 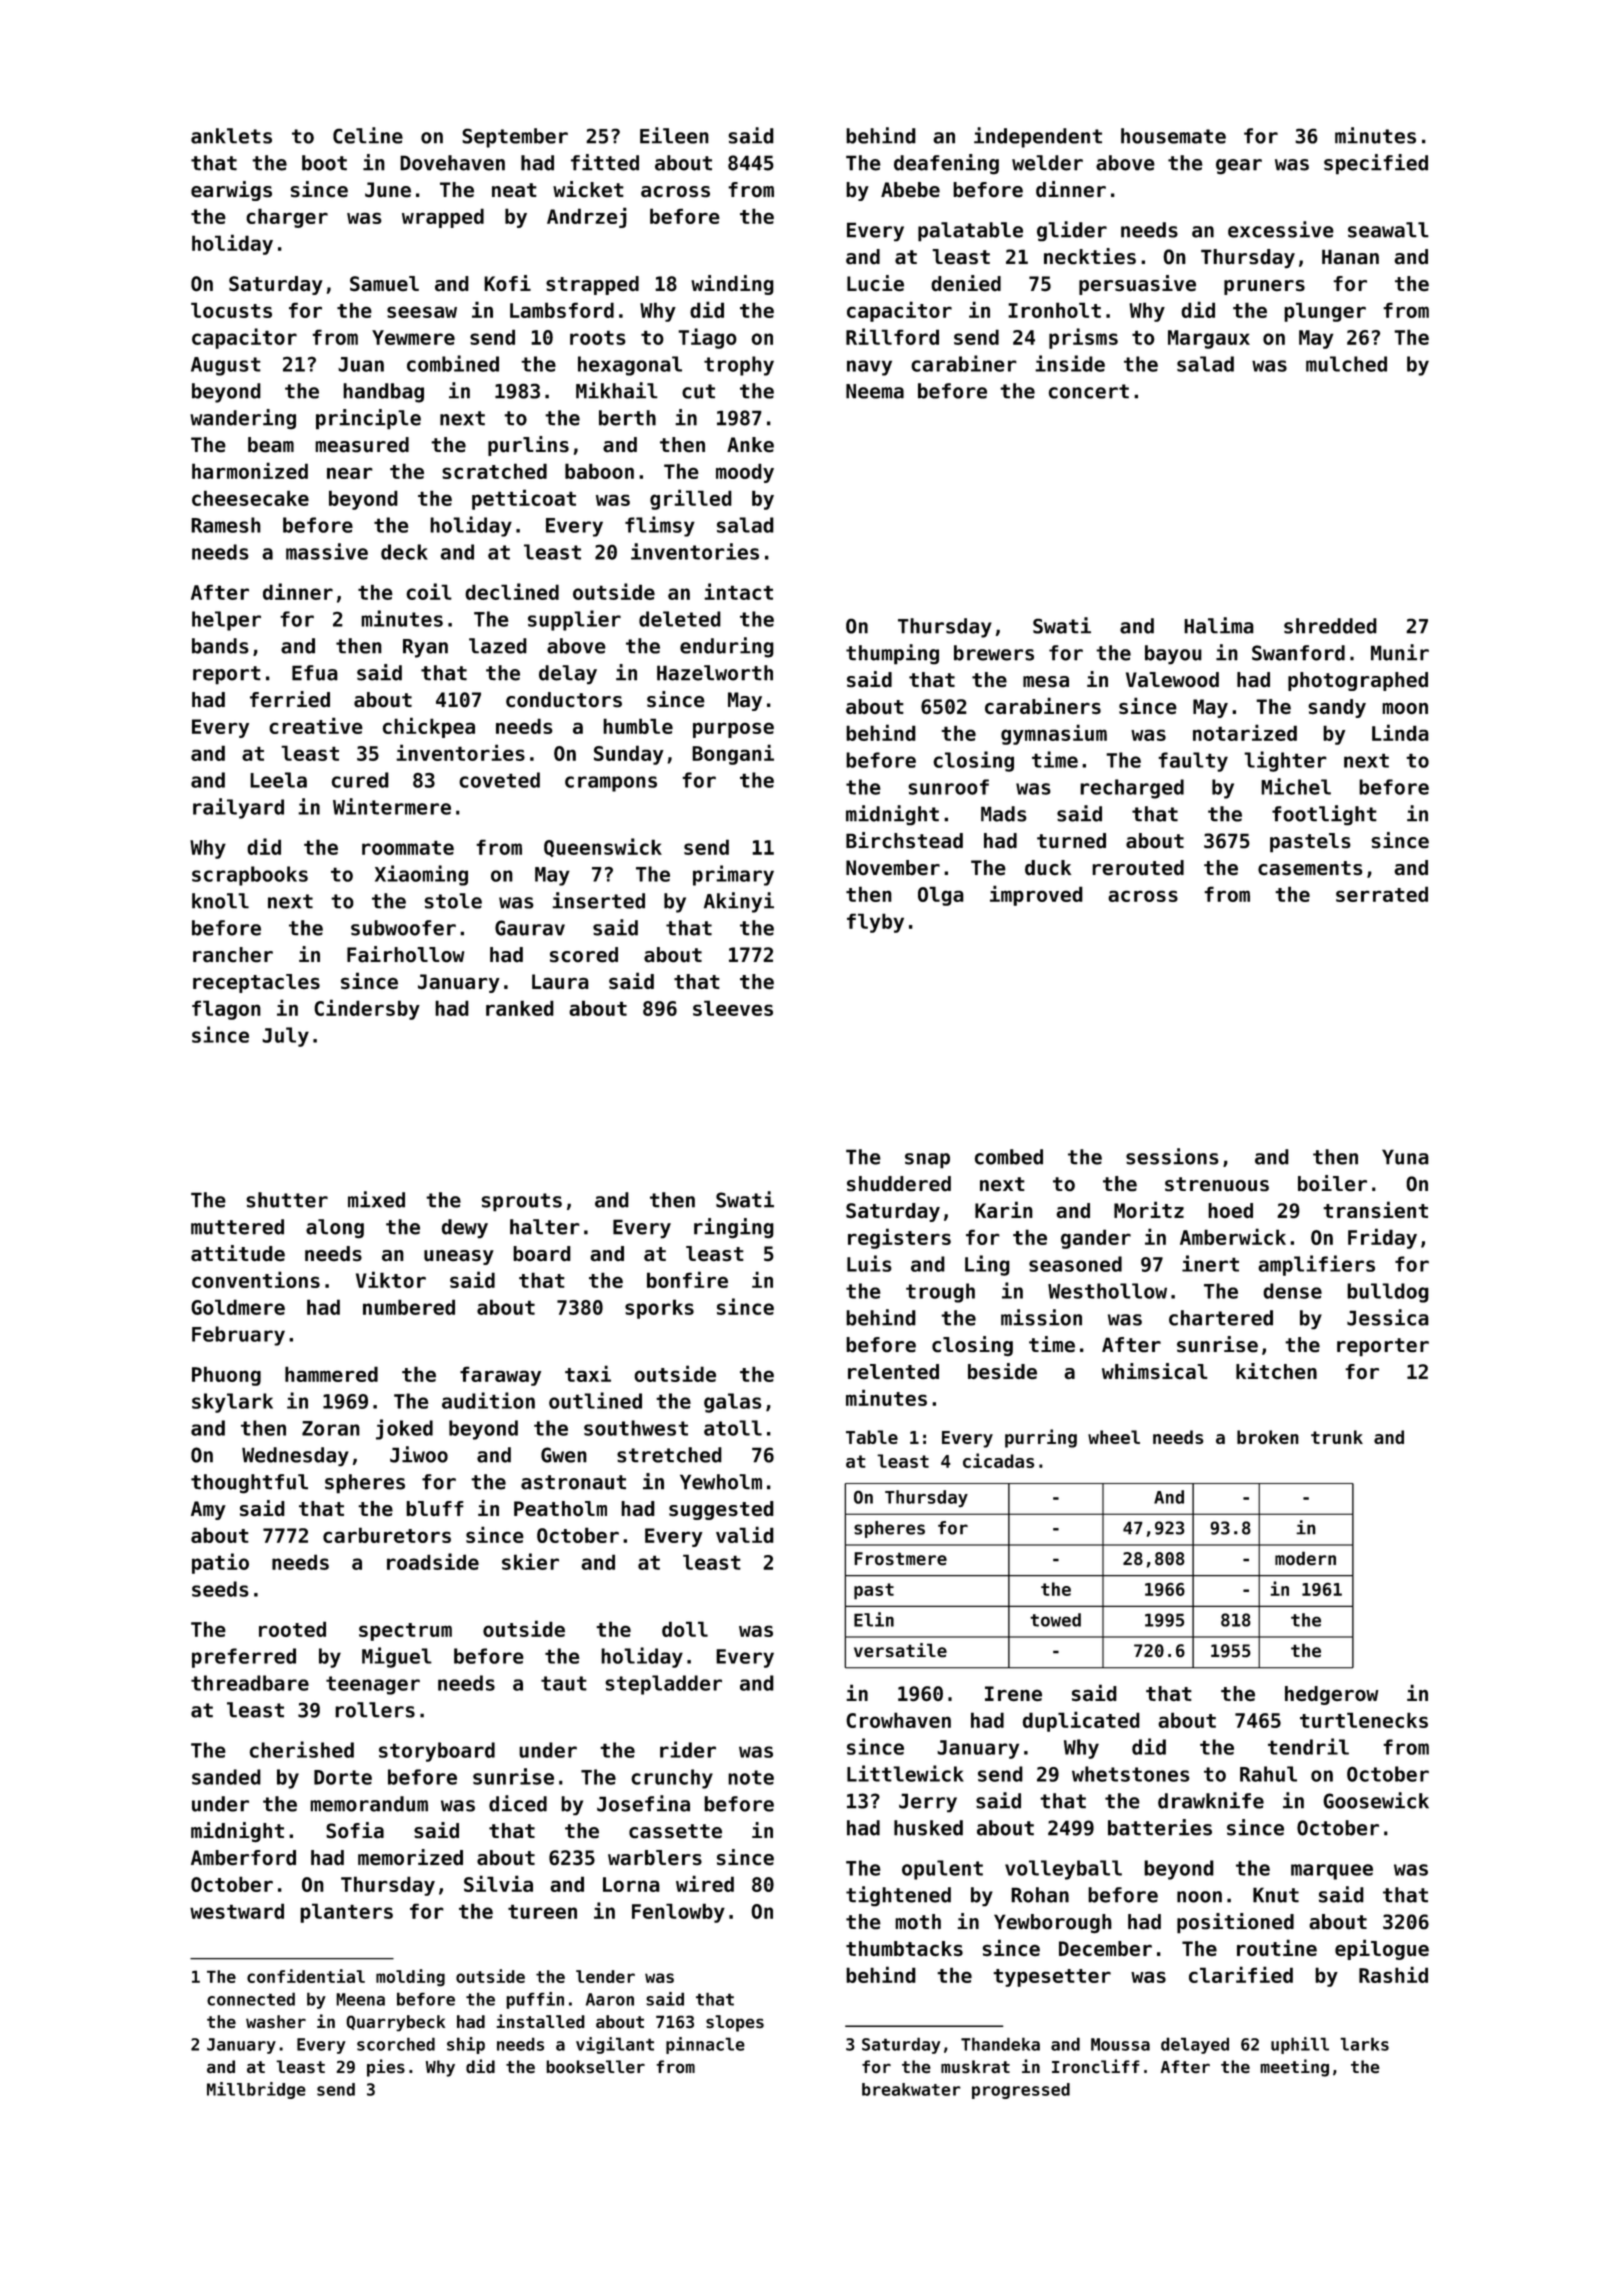 What do you see at coordinates (250, 1683) in the screenshot?
I see `threadbare` at bounding box center [250, 1683].
